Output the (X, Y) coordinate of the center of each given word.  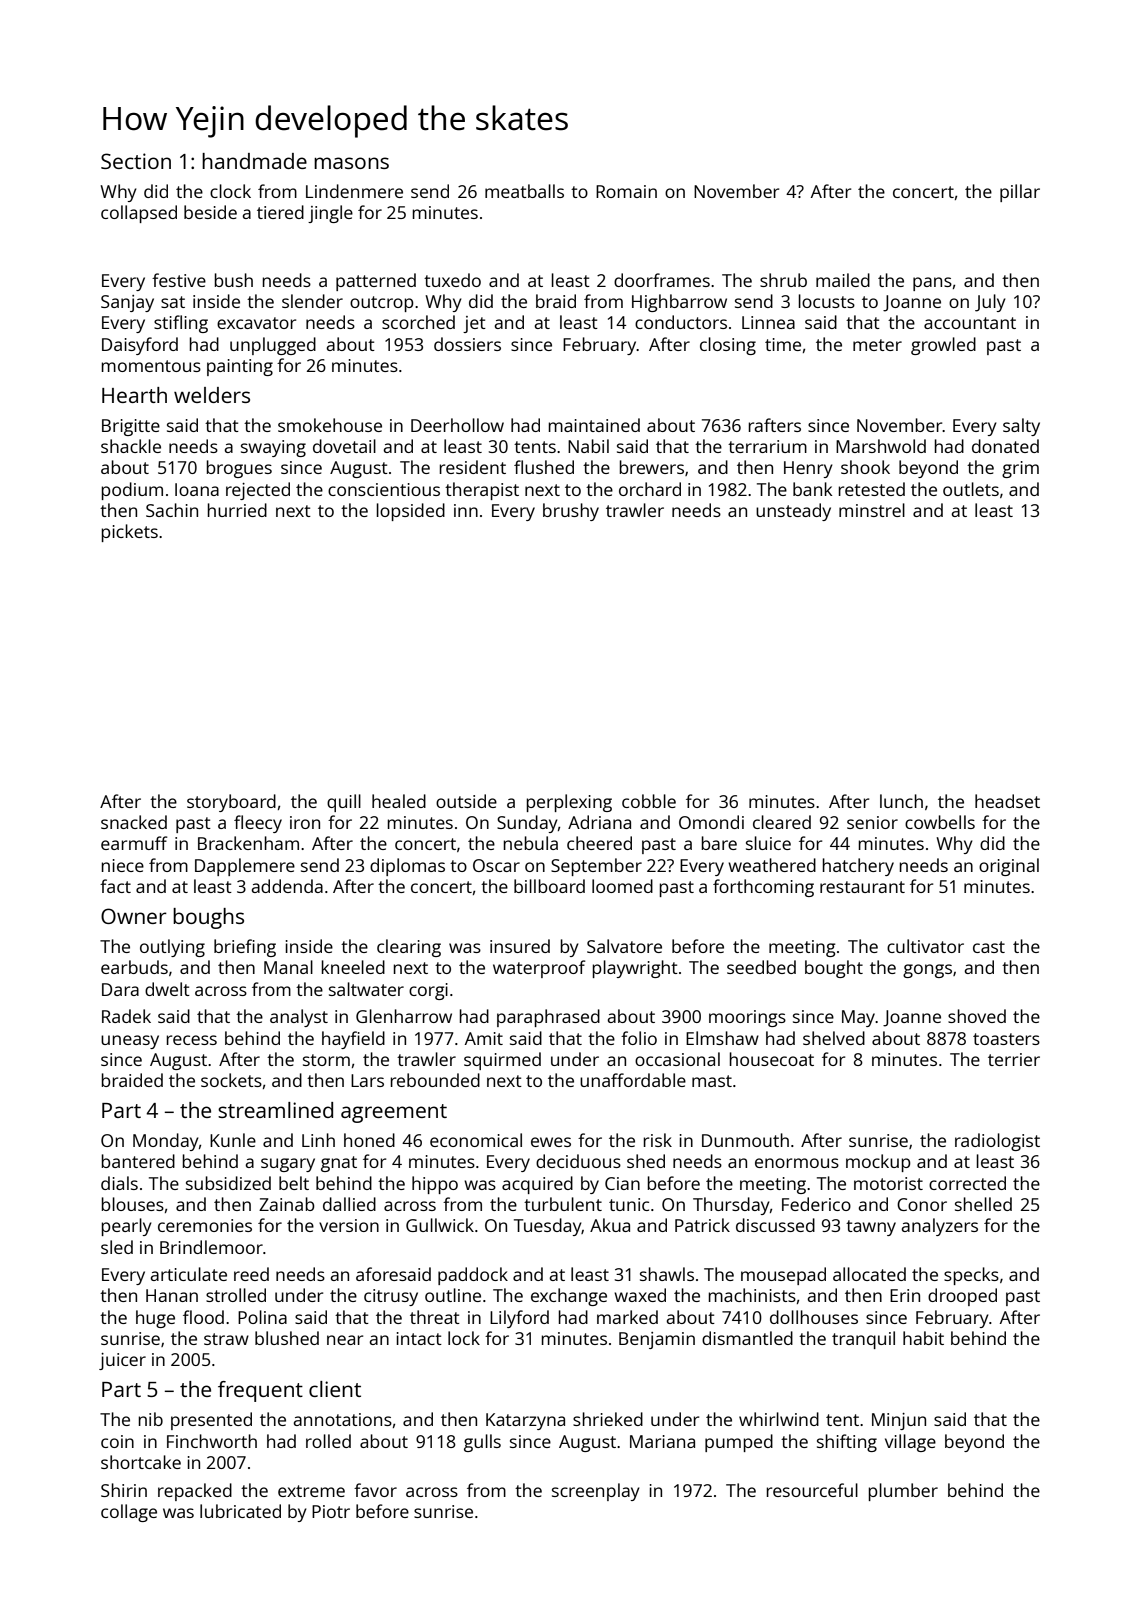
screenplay (596, 1492)
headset (1007, 801)
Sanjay (127, 303)
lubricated (240, 1511)
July (990, 303)
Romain (626, 191)
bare (719, 843)
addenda (287, 886)
